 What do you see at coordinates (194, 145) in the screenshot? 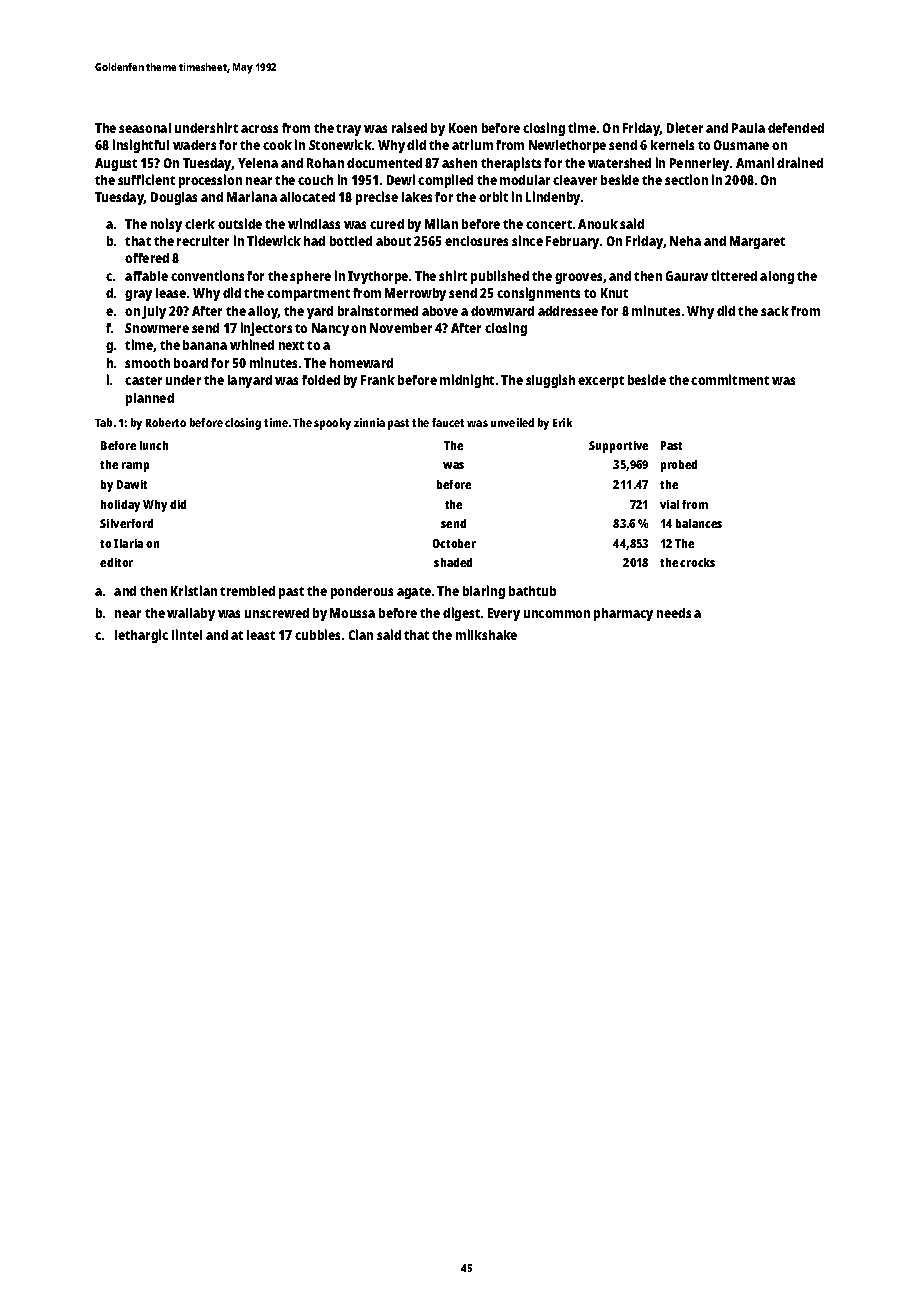
I see `waders` at bounding box center [194, 145].
